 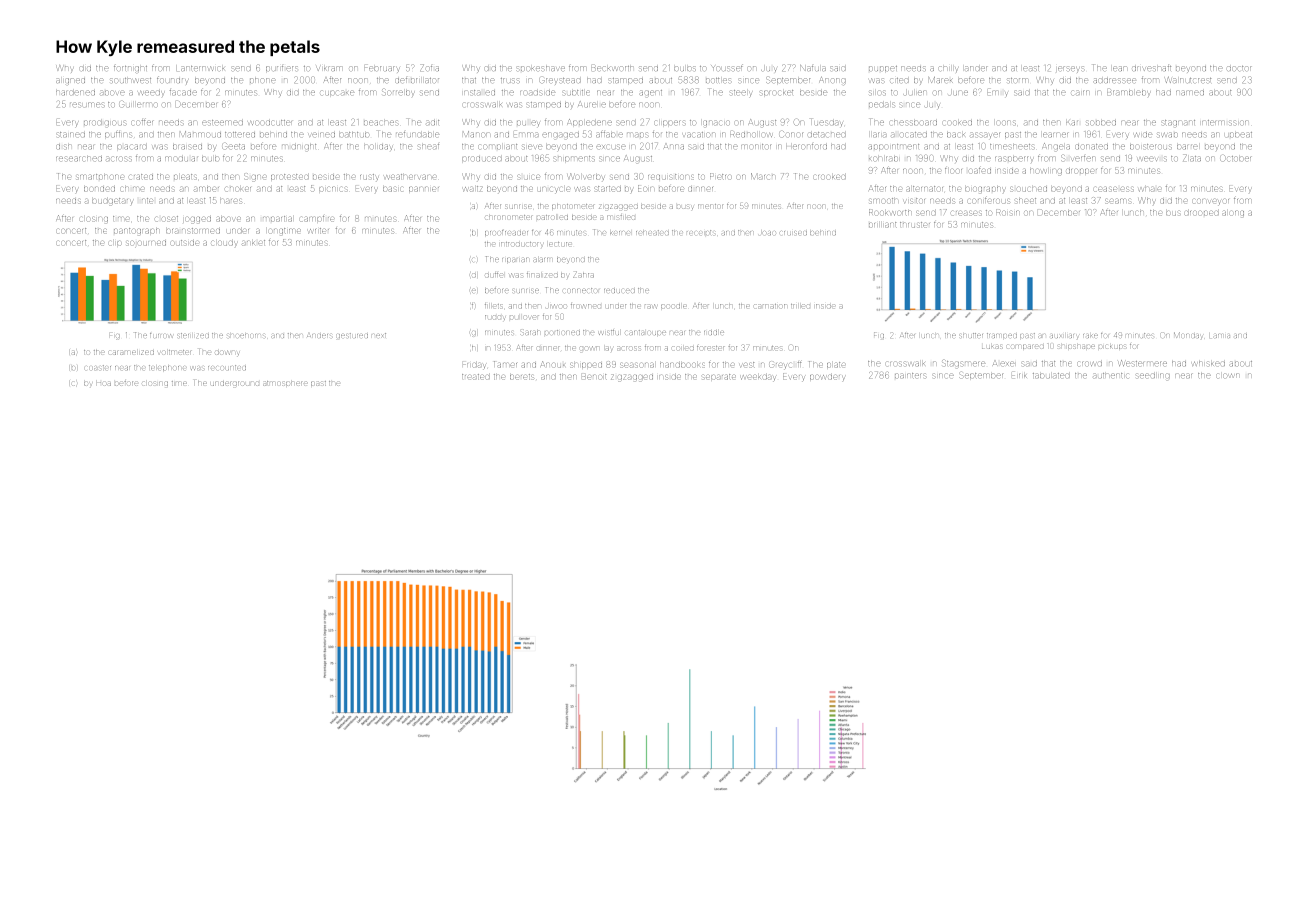 I want to click on Zahra, so click(x=583, y=274).
